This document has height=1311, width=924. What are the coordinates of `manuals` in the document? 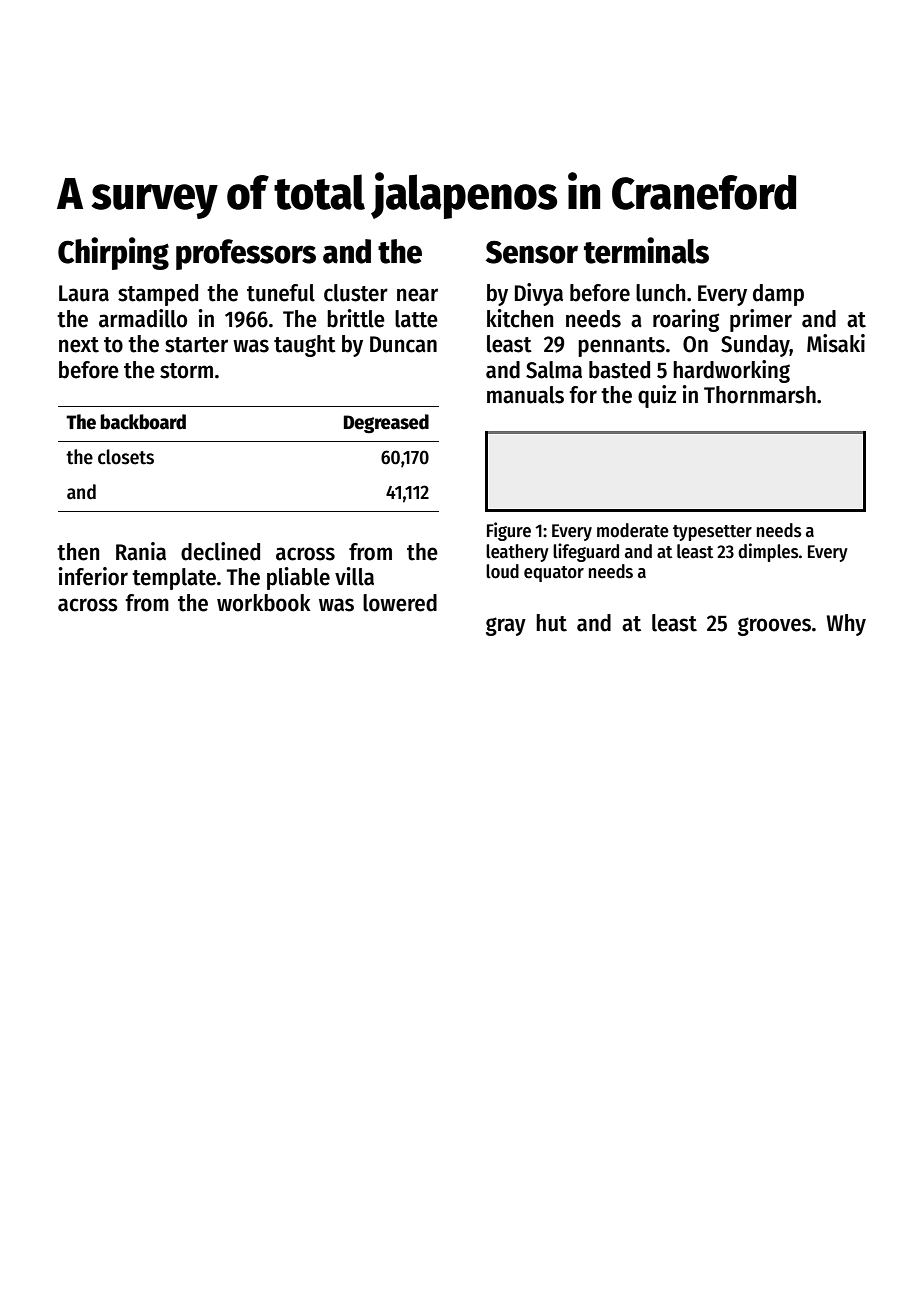 It's located at (525, 395).
